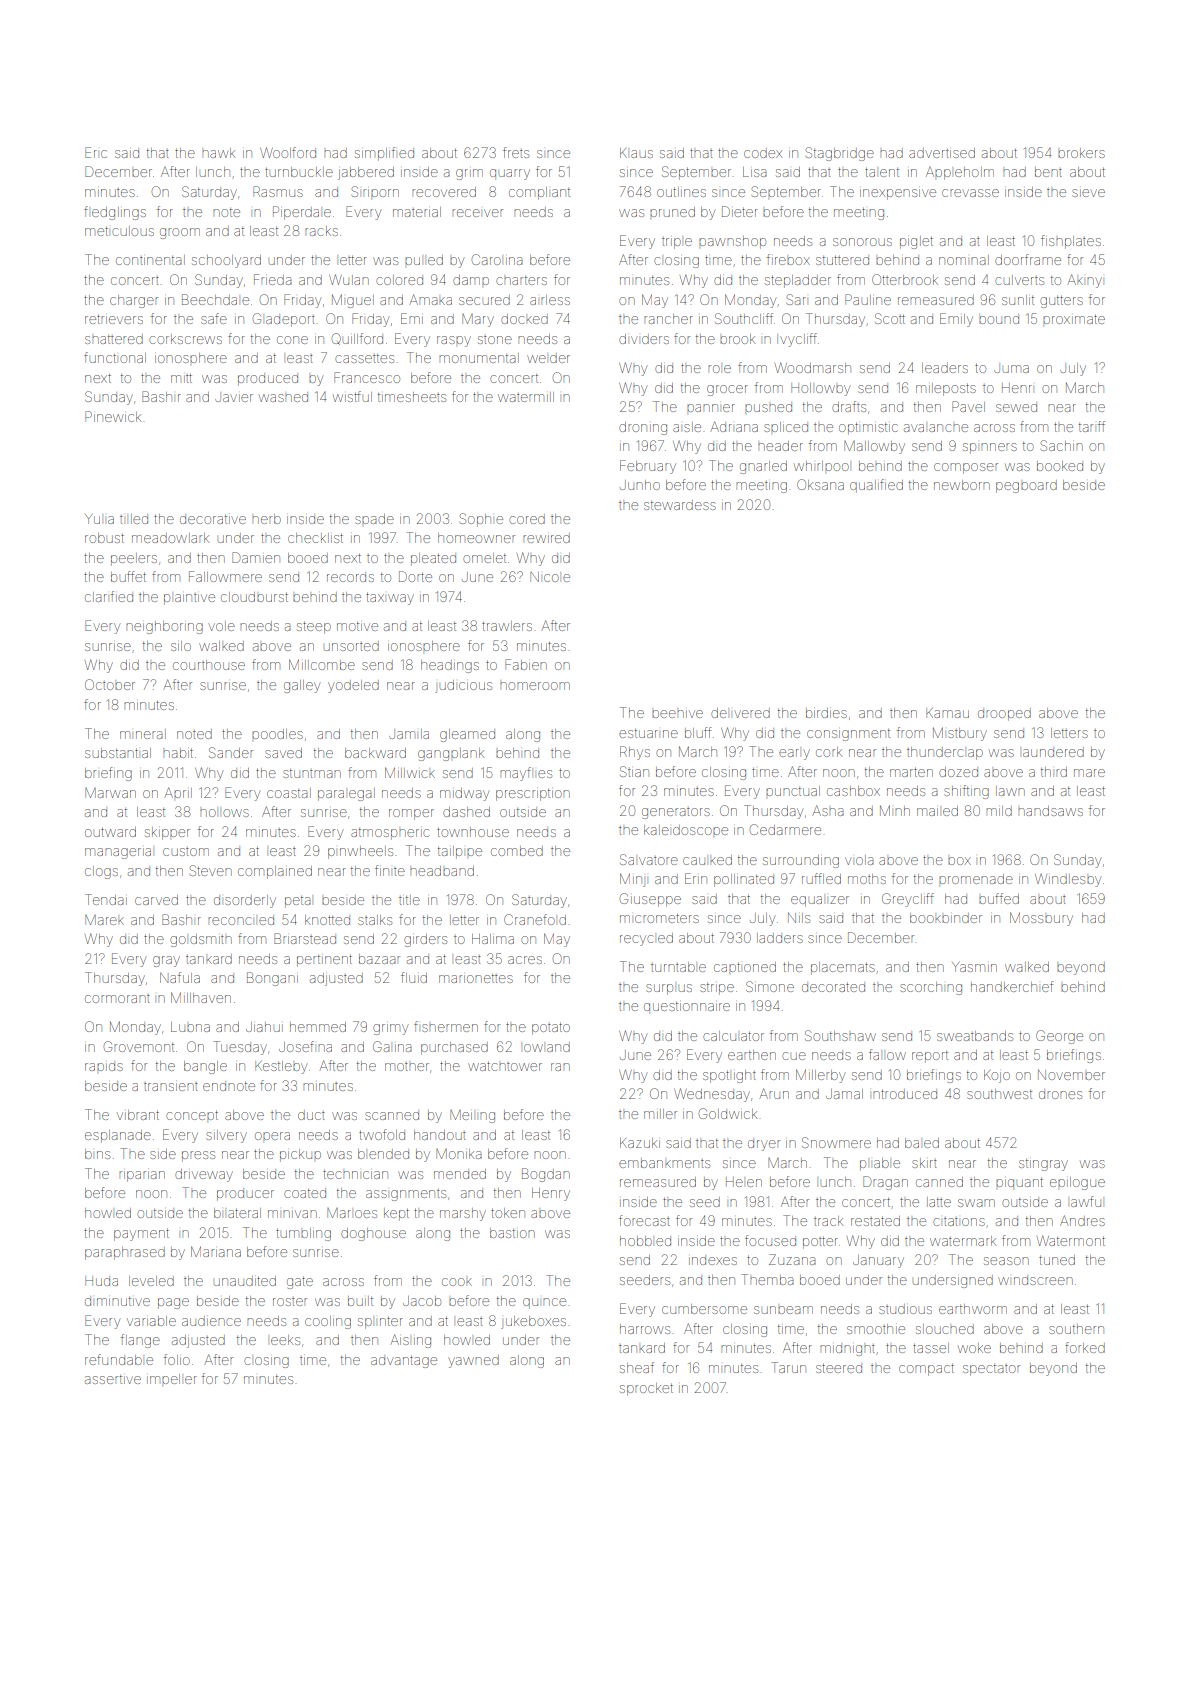 This page has height=1682, width=1190. Describe the element at coordinates (1012, 986) in the page. I see `handkerchief` at that location.
